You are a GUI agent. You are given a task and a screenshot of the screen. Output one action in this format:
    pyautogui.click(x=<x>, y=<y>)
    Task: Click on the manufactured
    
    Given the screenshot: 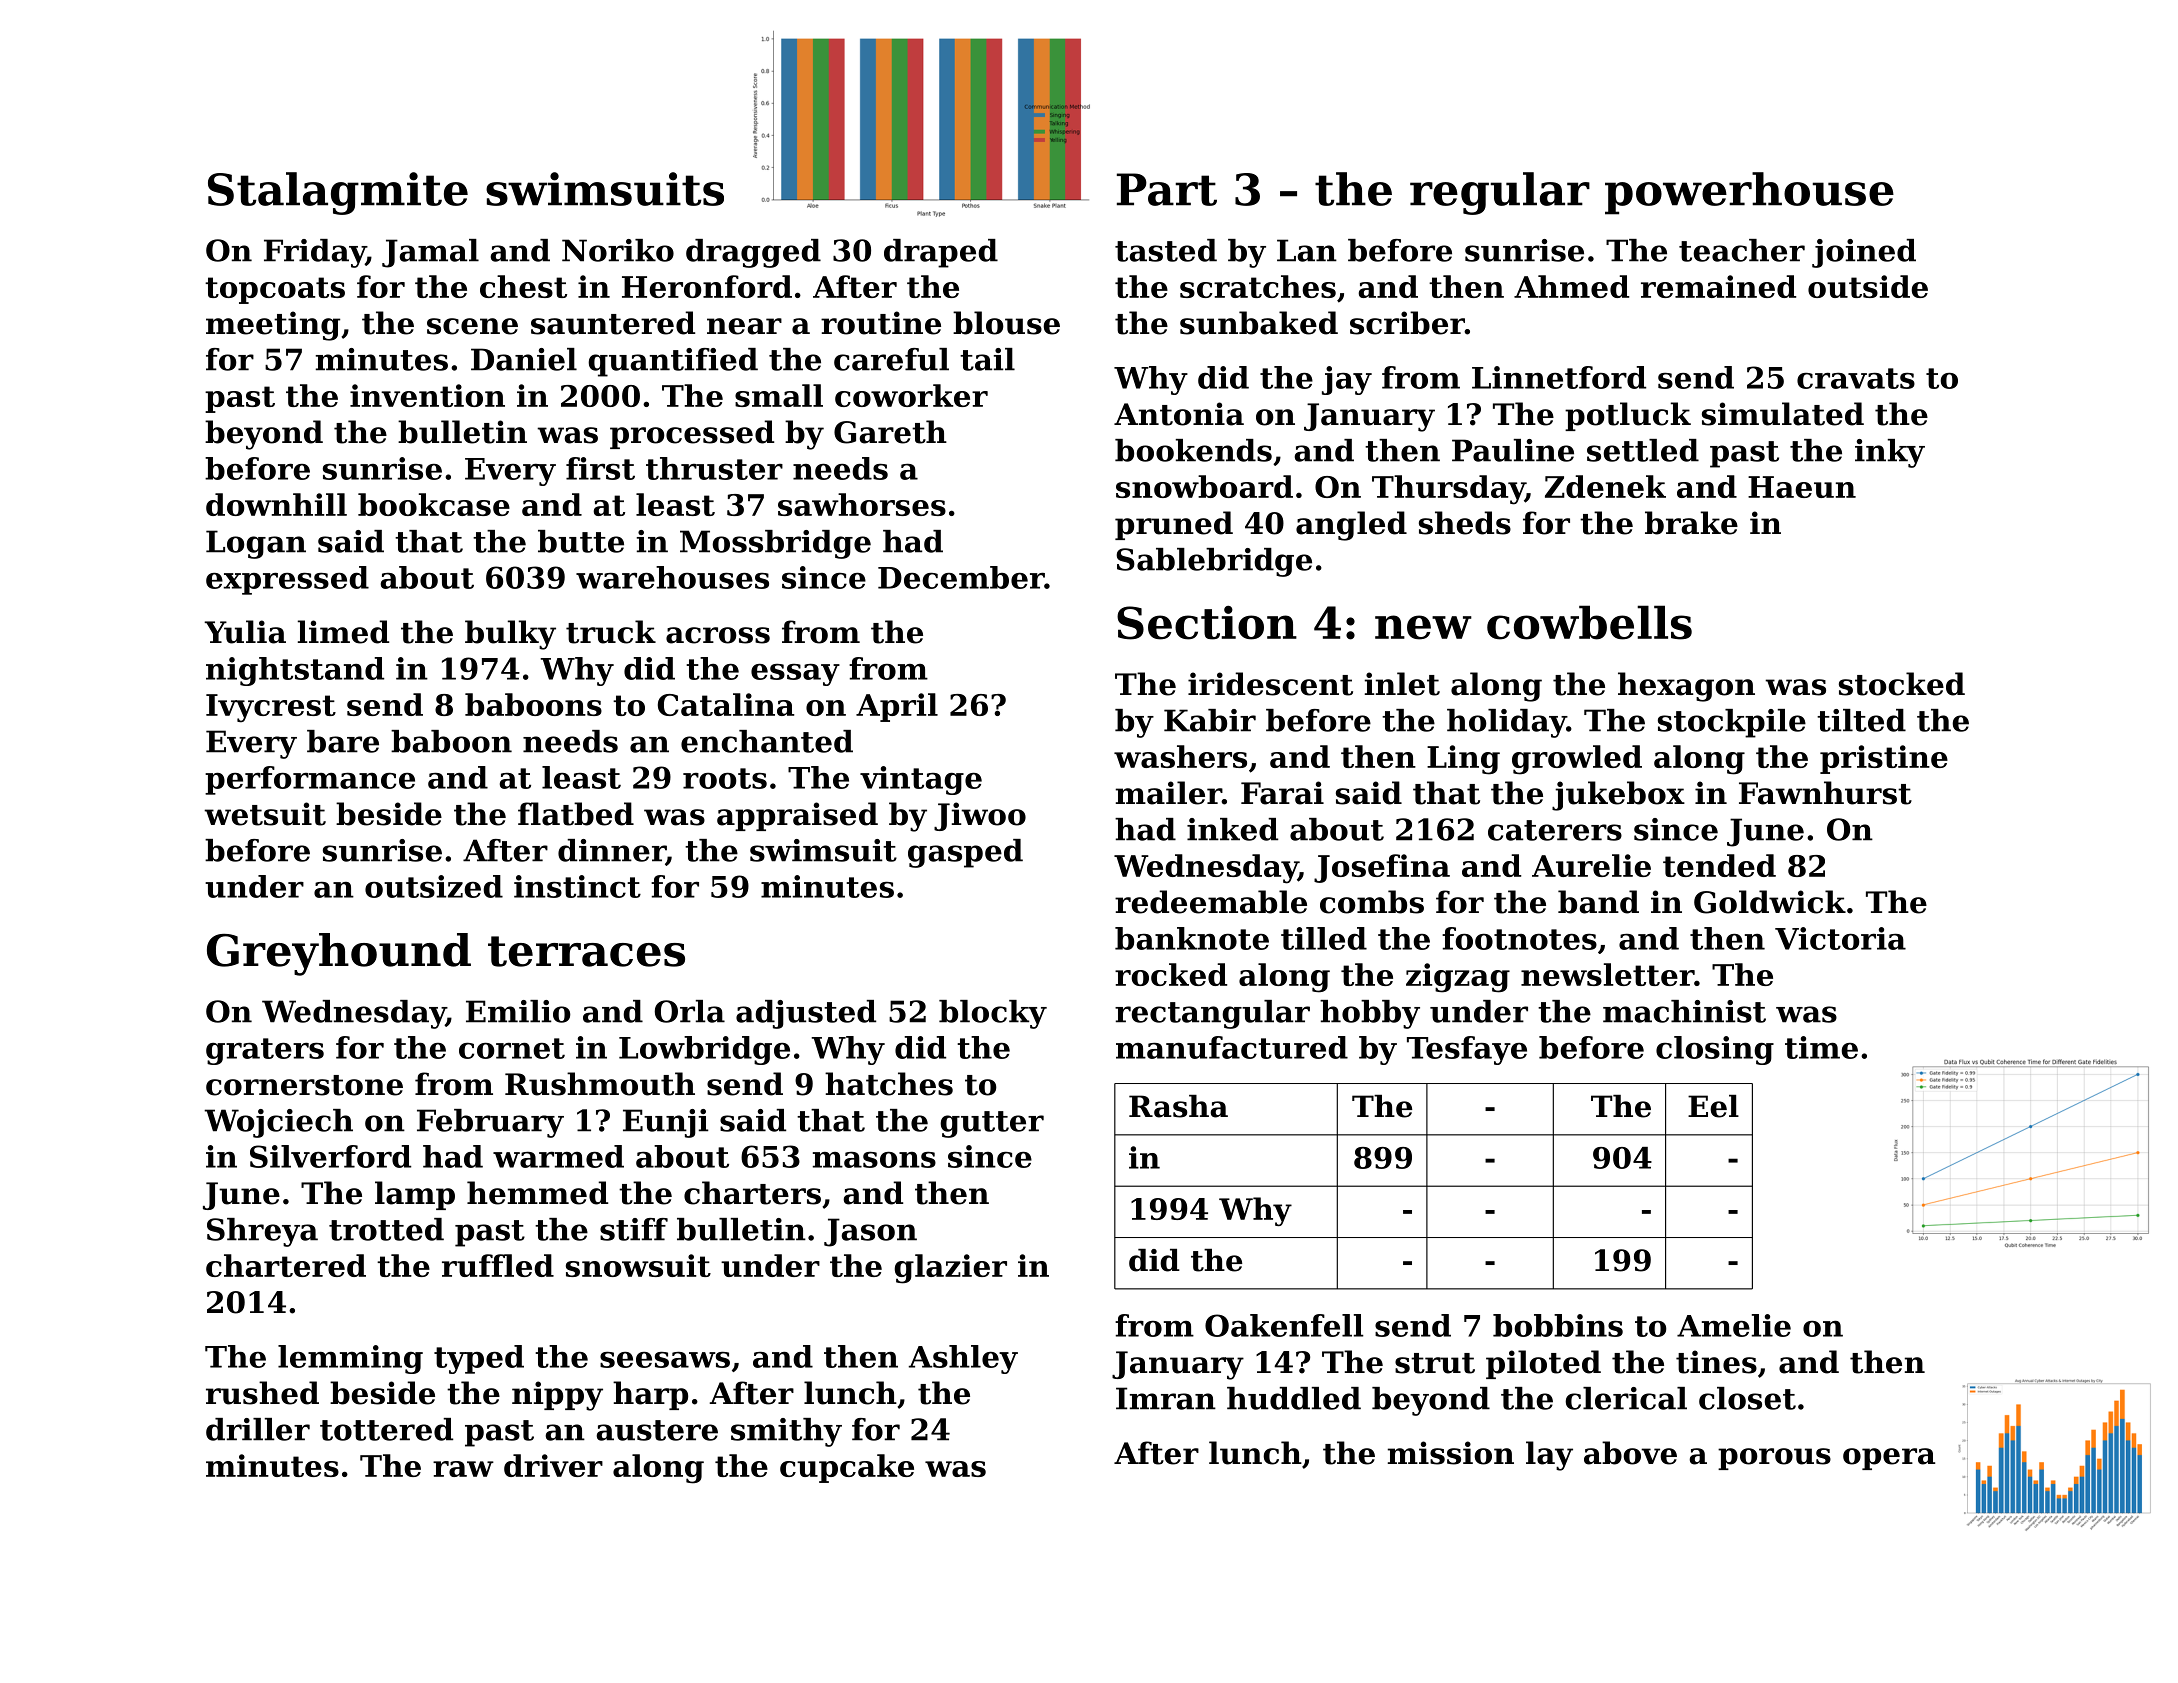 What is the action you would take?
    pyautogui.click(x=1232, y=1047)
